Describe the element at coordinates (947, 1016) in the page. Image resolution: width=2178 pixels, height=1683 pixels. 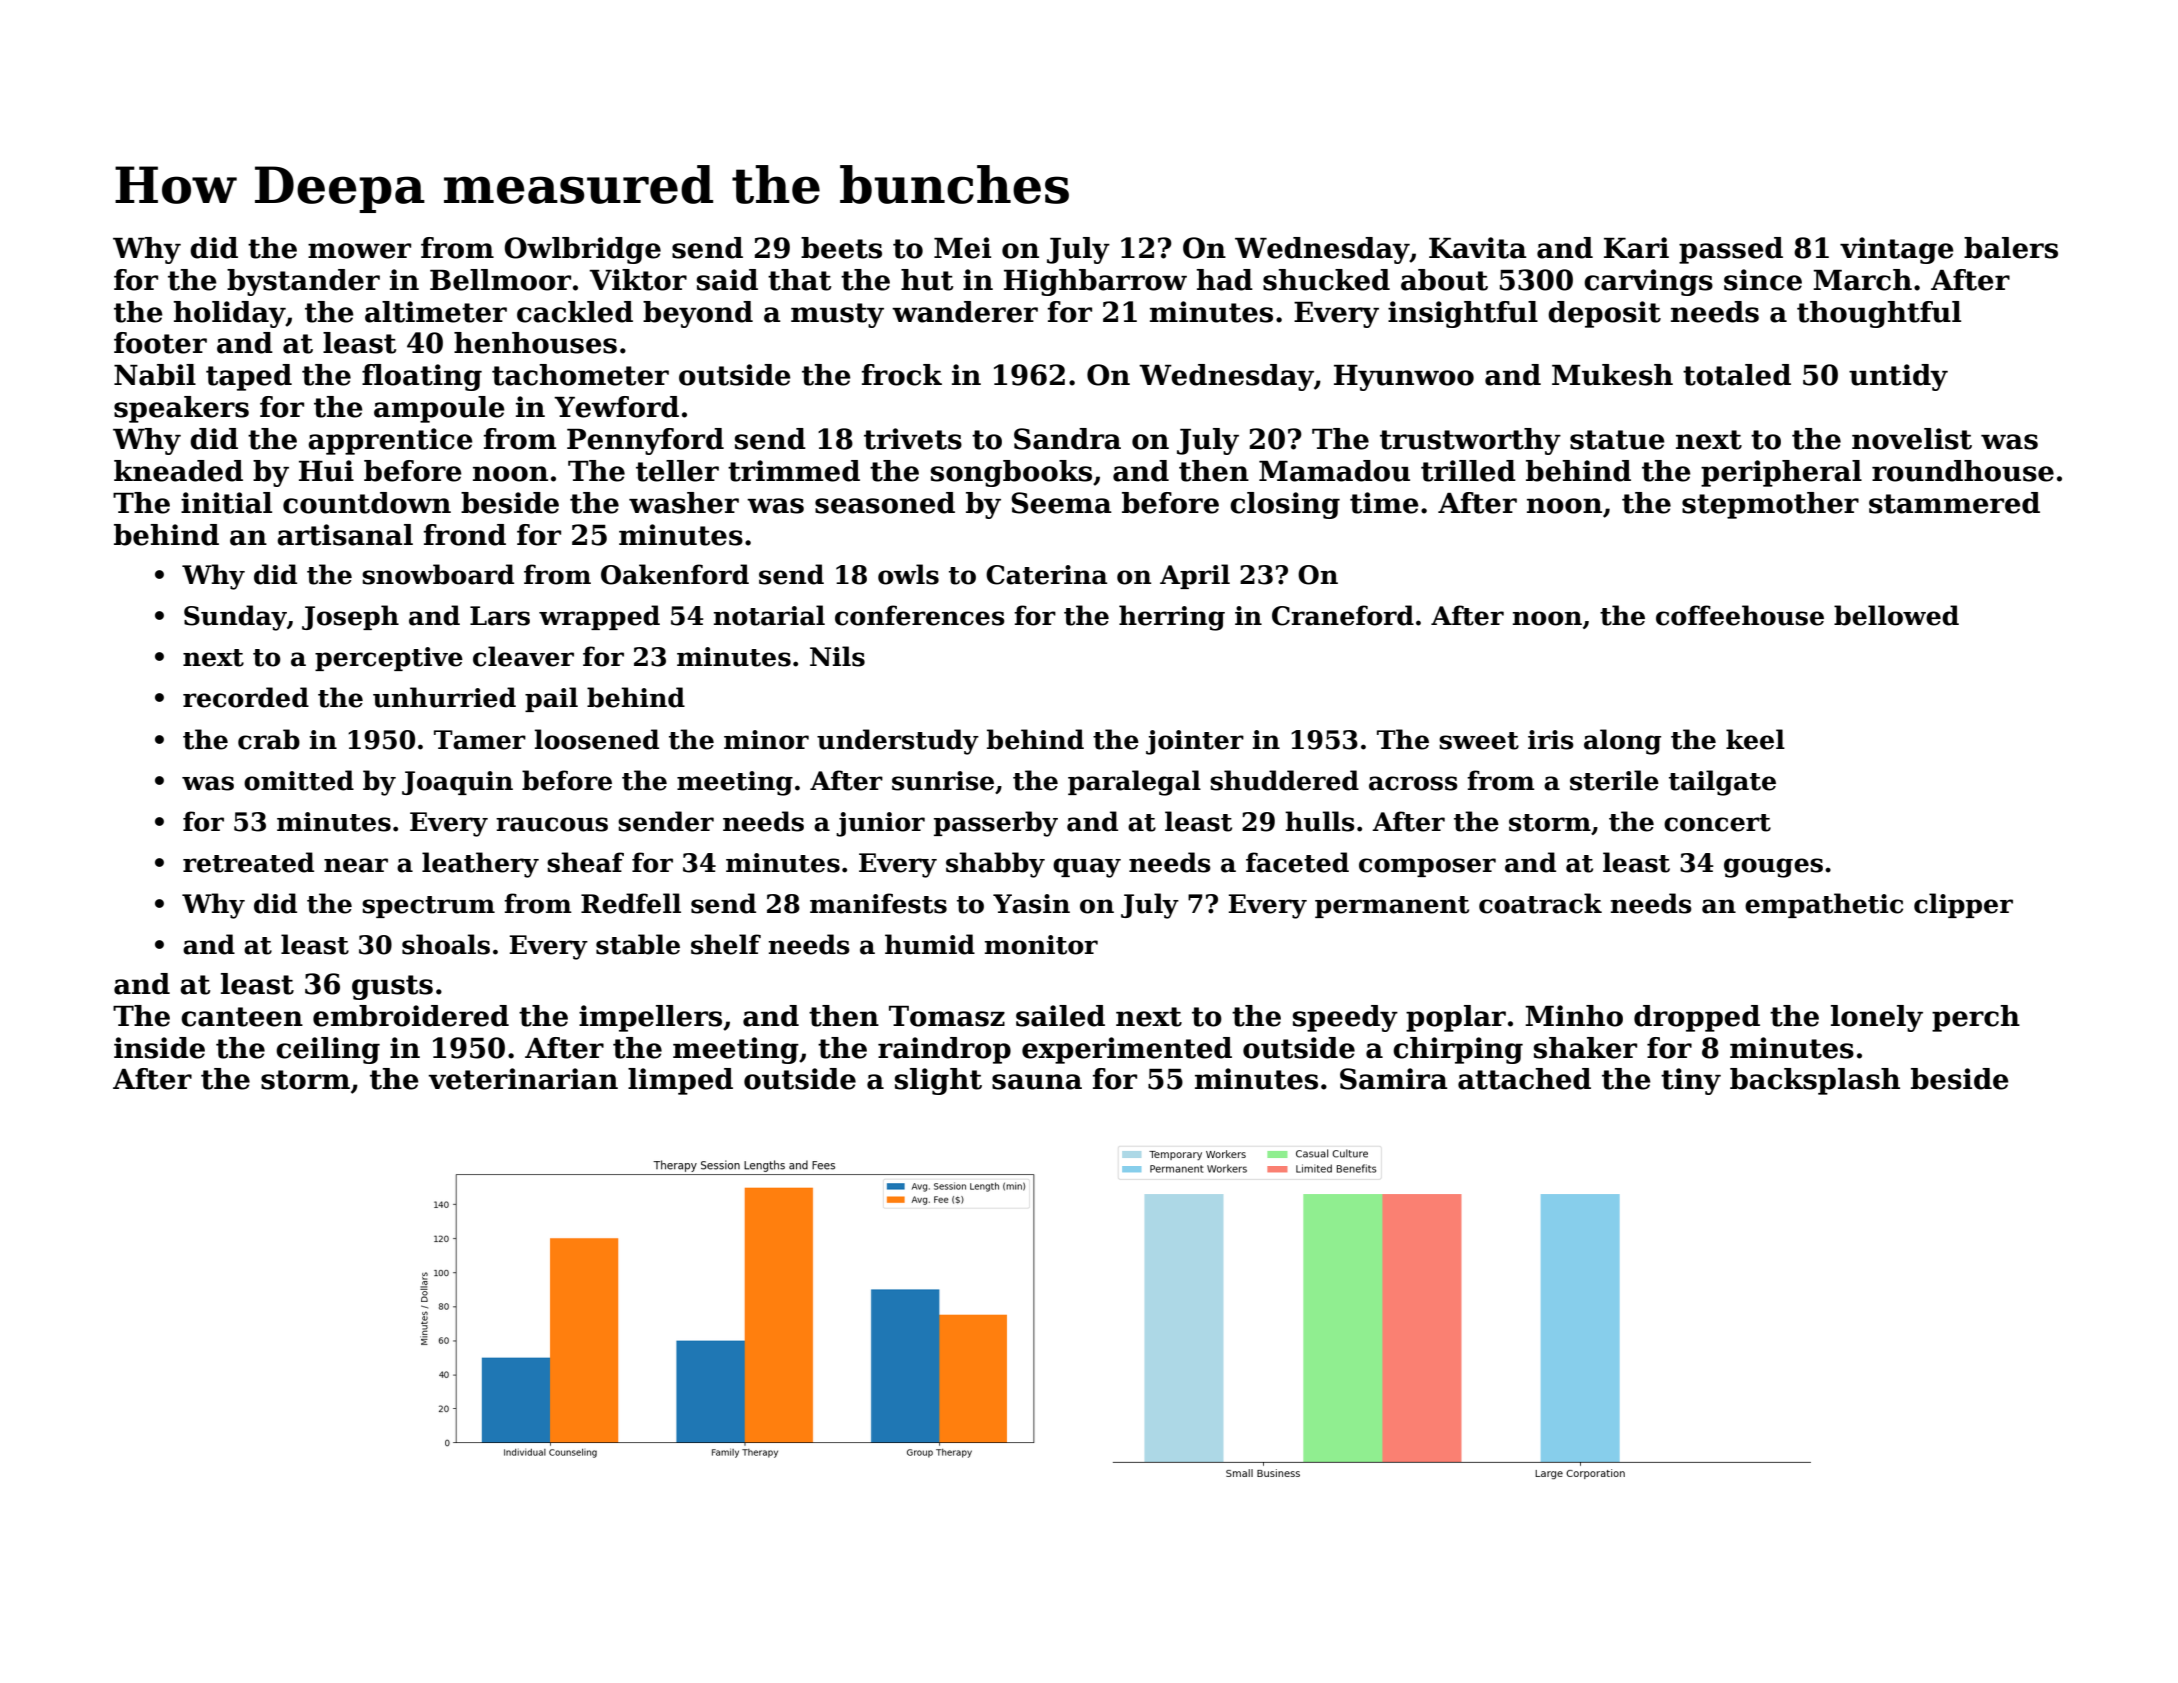
I see `Tomasz` at that location.
